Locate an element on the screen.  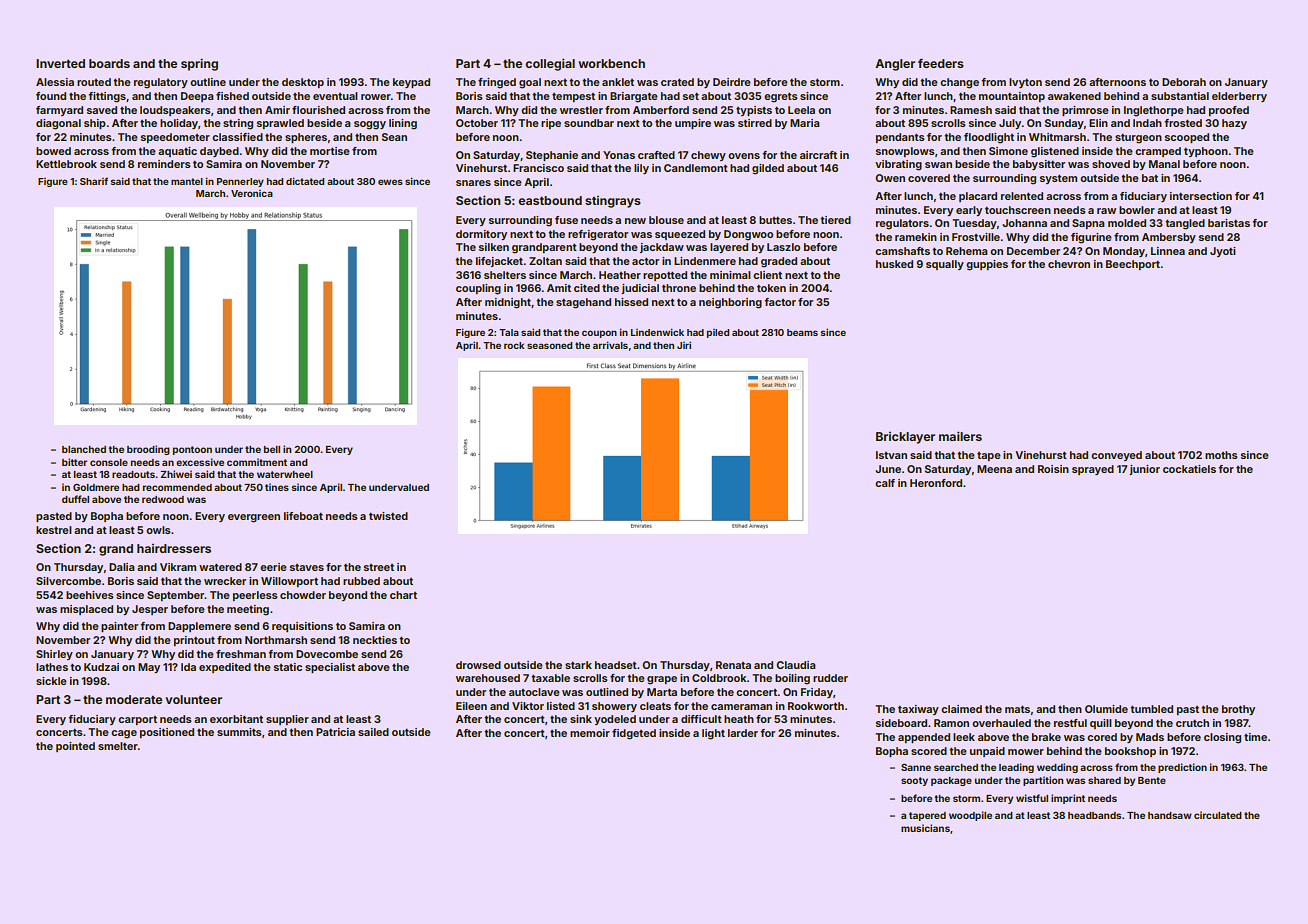
eastbound is located at coordinates (550, 200).
